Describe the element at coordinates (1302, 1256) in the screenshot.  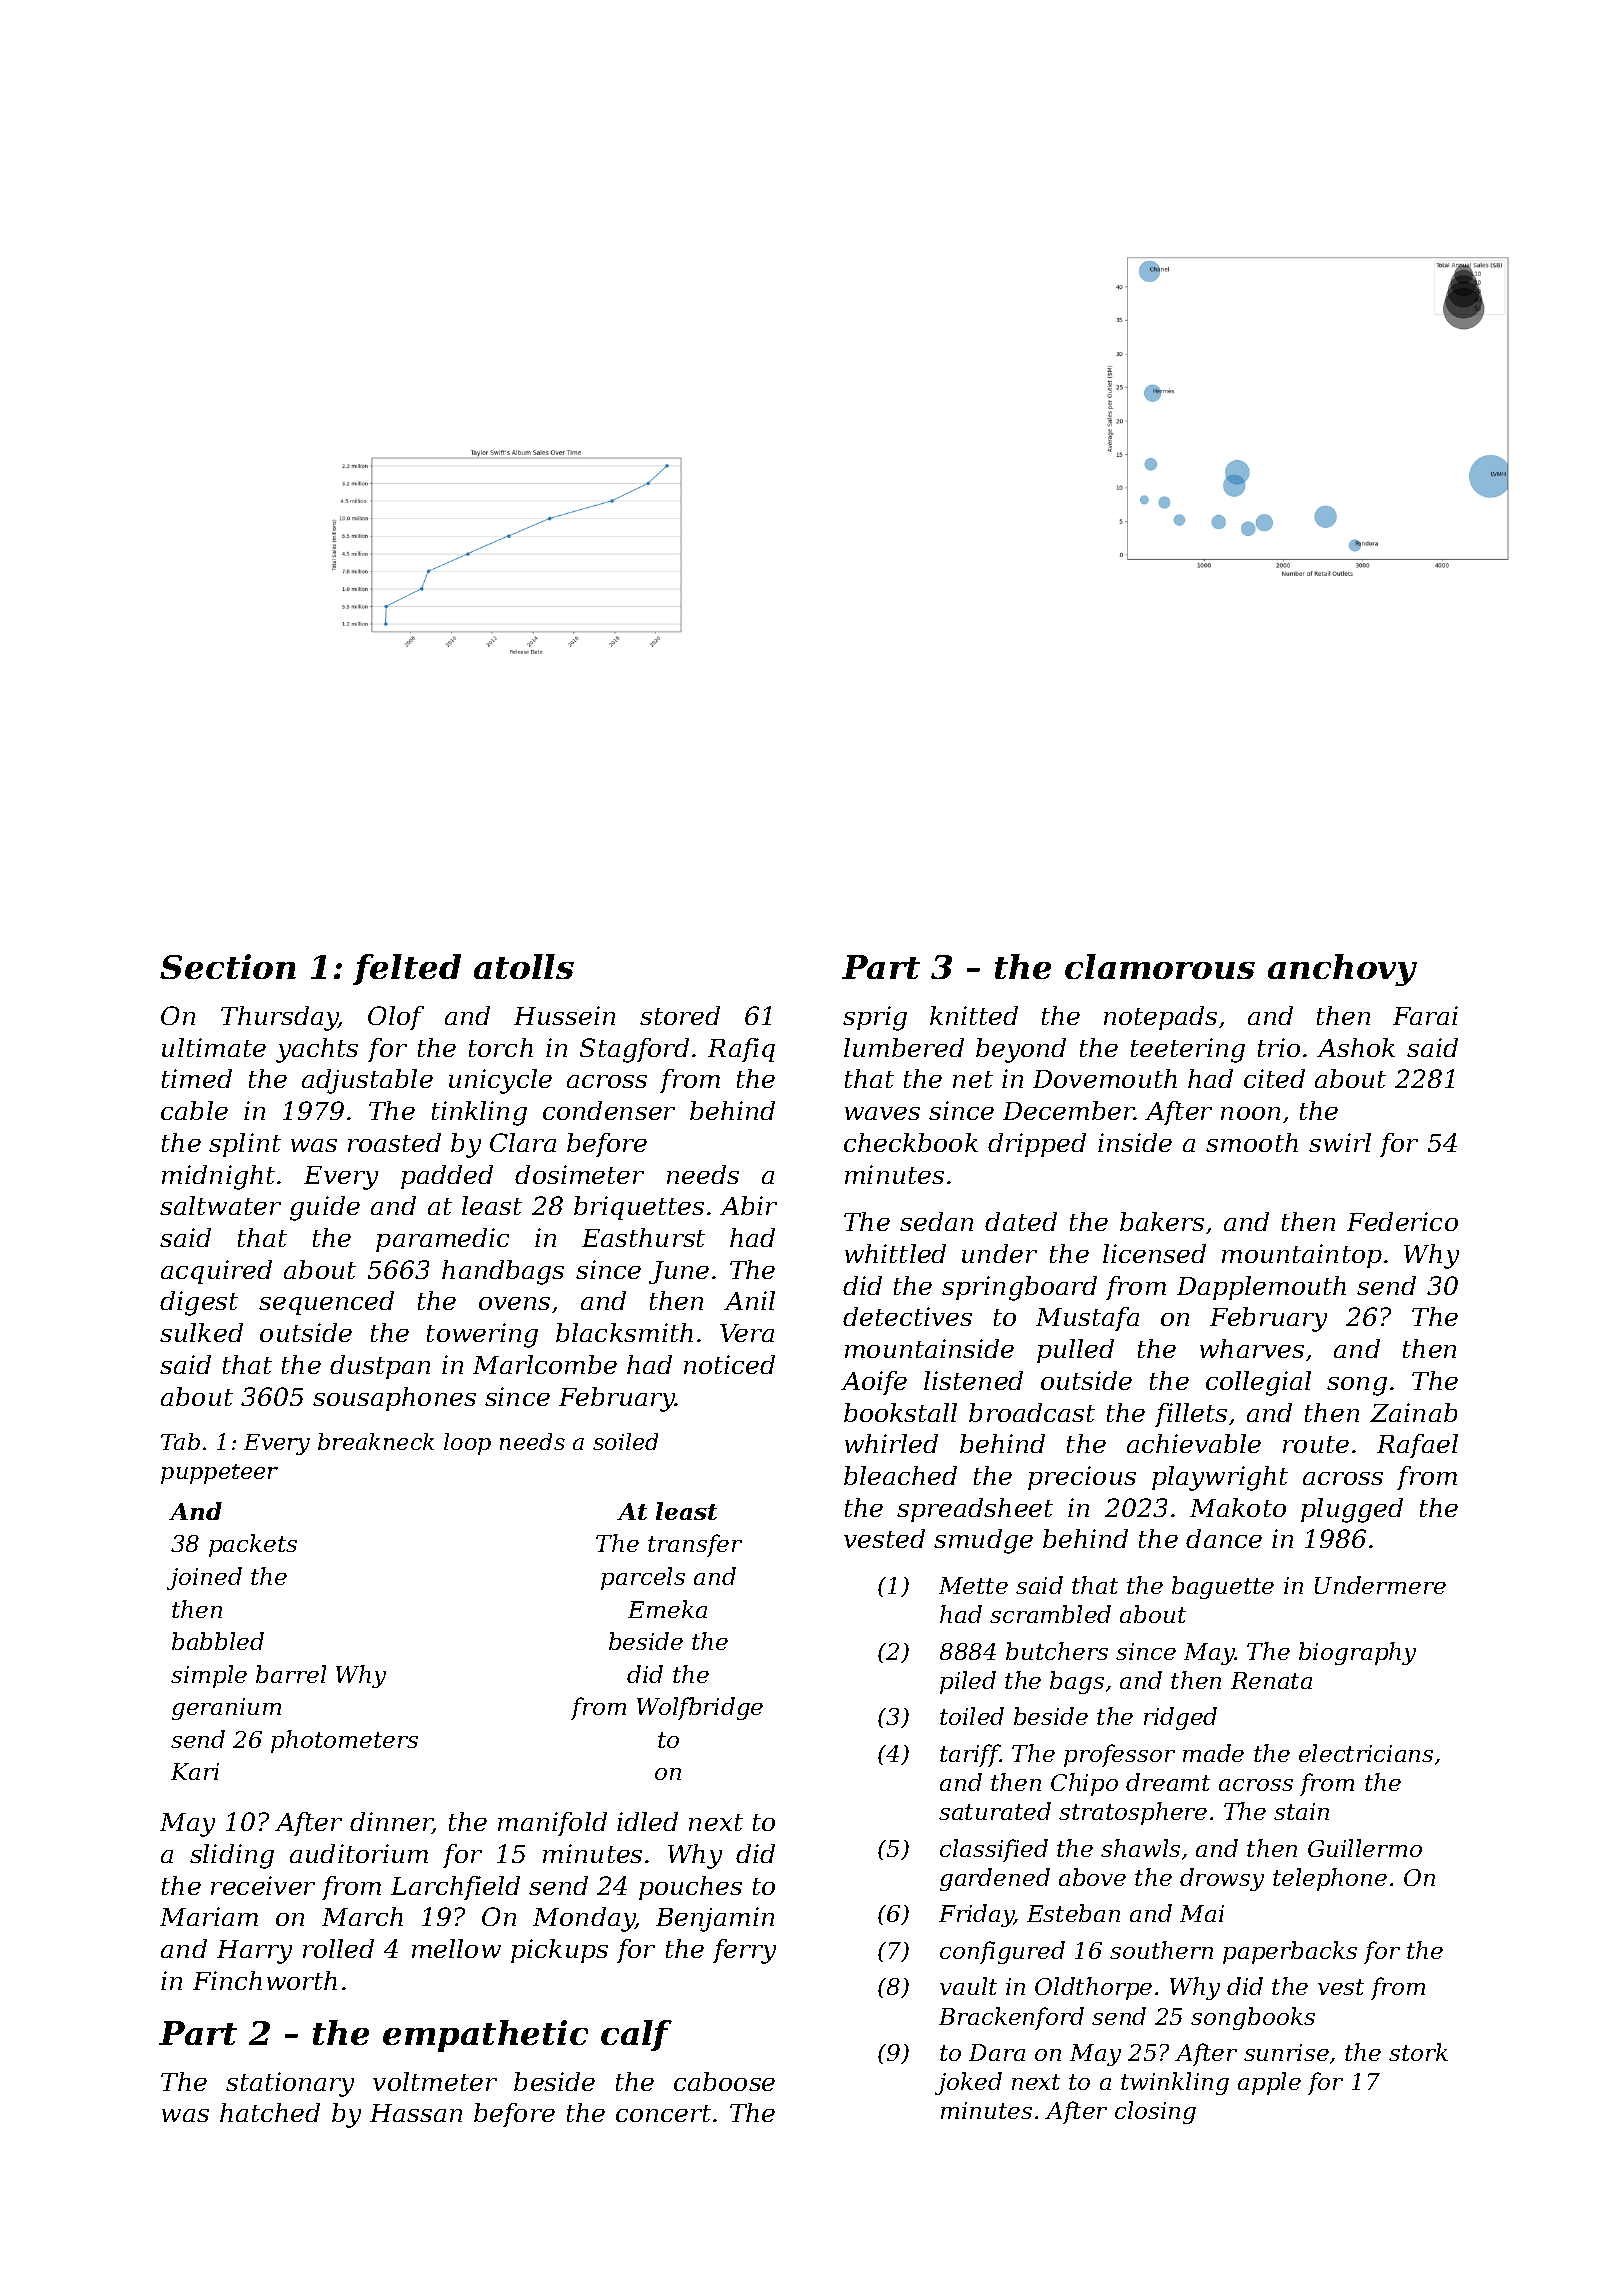
I see `mountaintop` at that location.
